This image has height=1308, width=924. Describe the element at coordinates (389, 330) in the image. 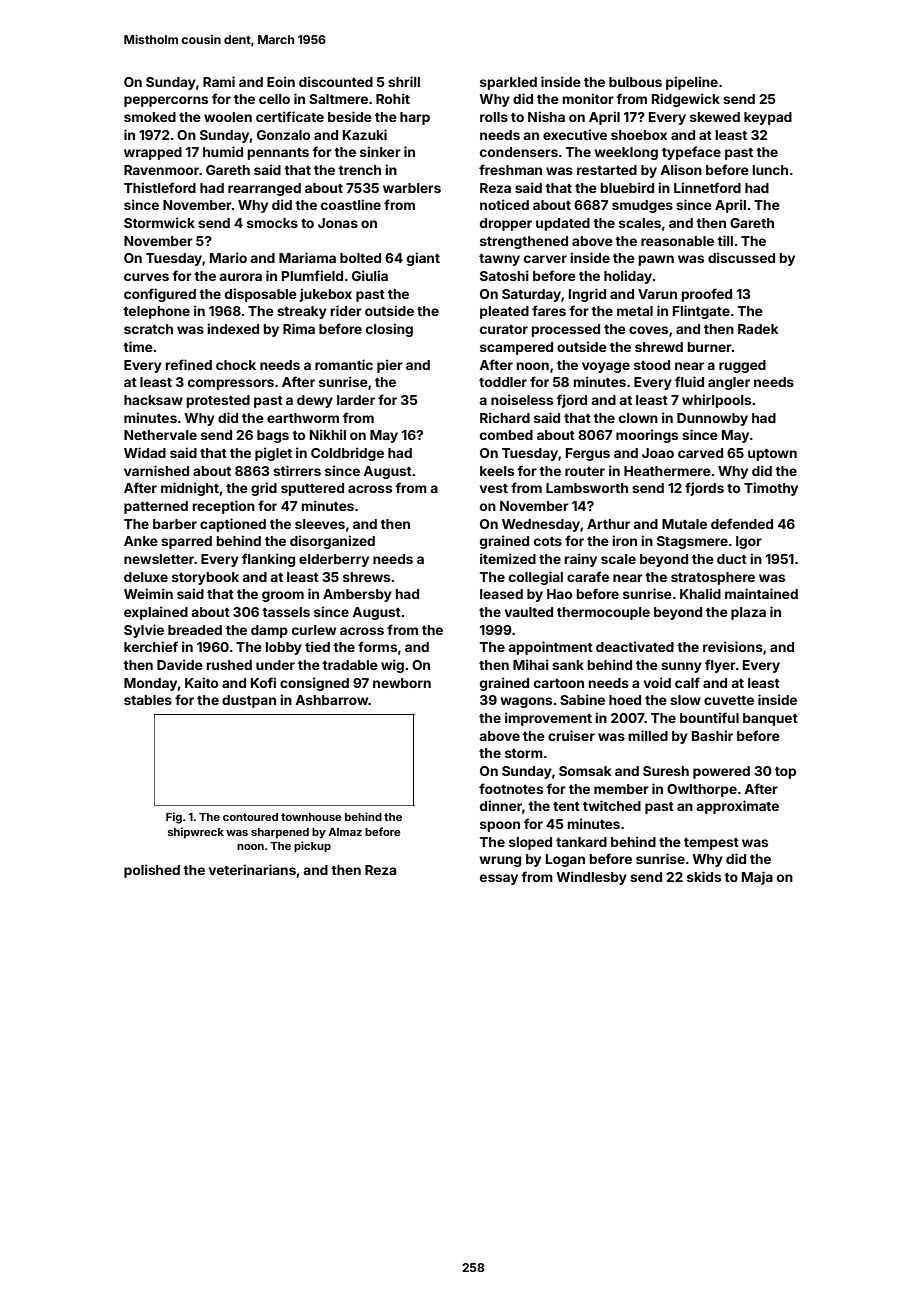

I see `closing` at that location.
